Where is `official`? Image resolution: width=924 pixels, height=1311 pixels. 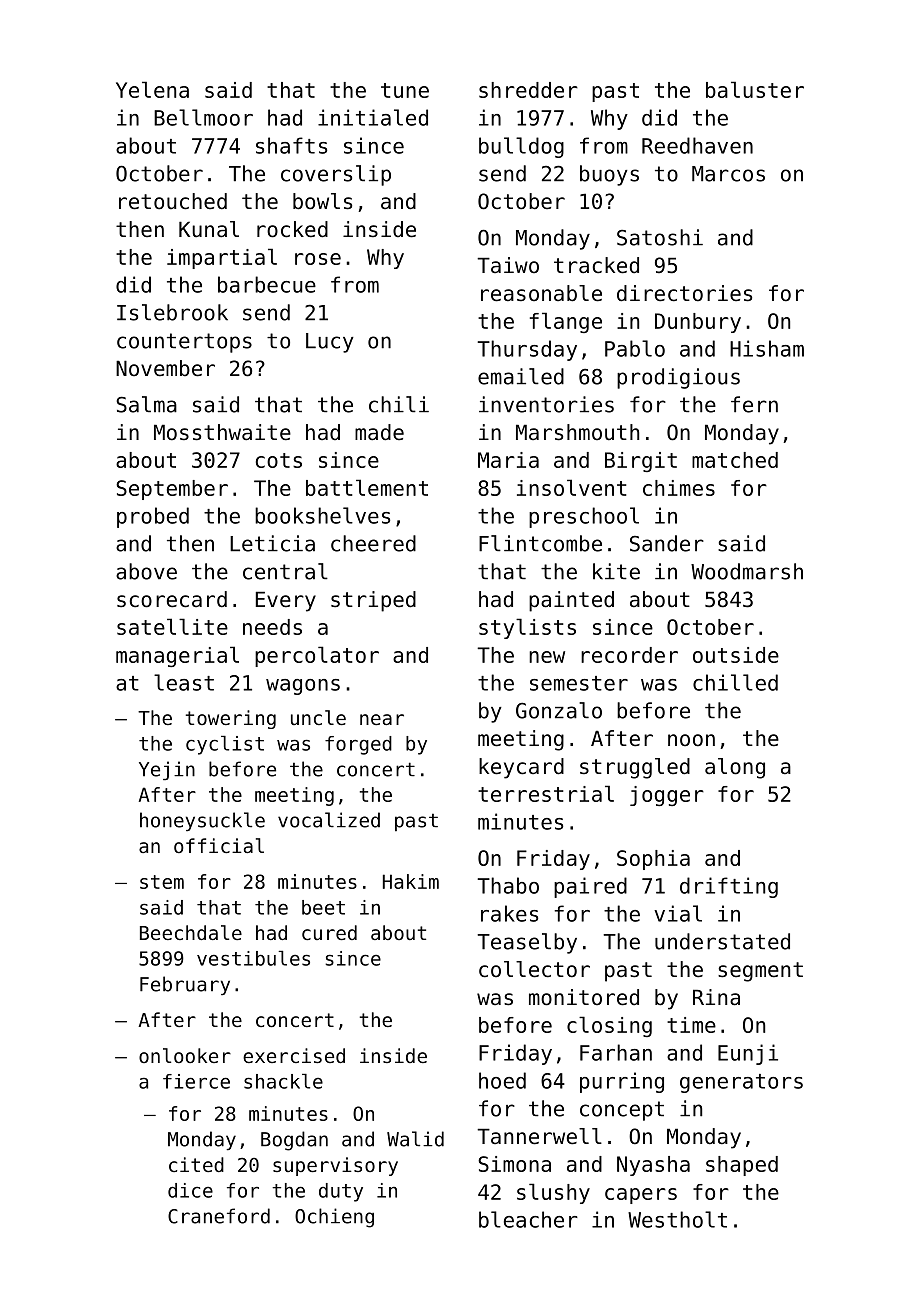
official is located at coordinates (219, 845).
